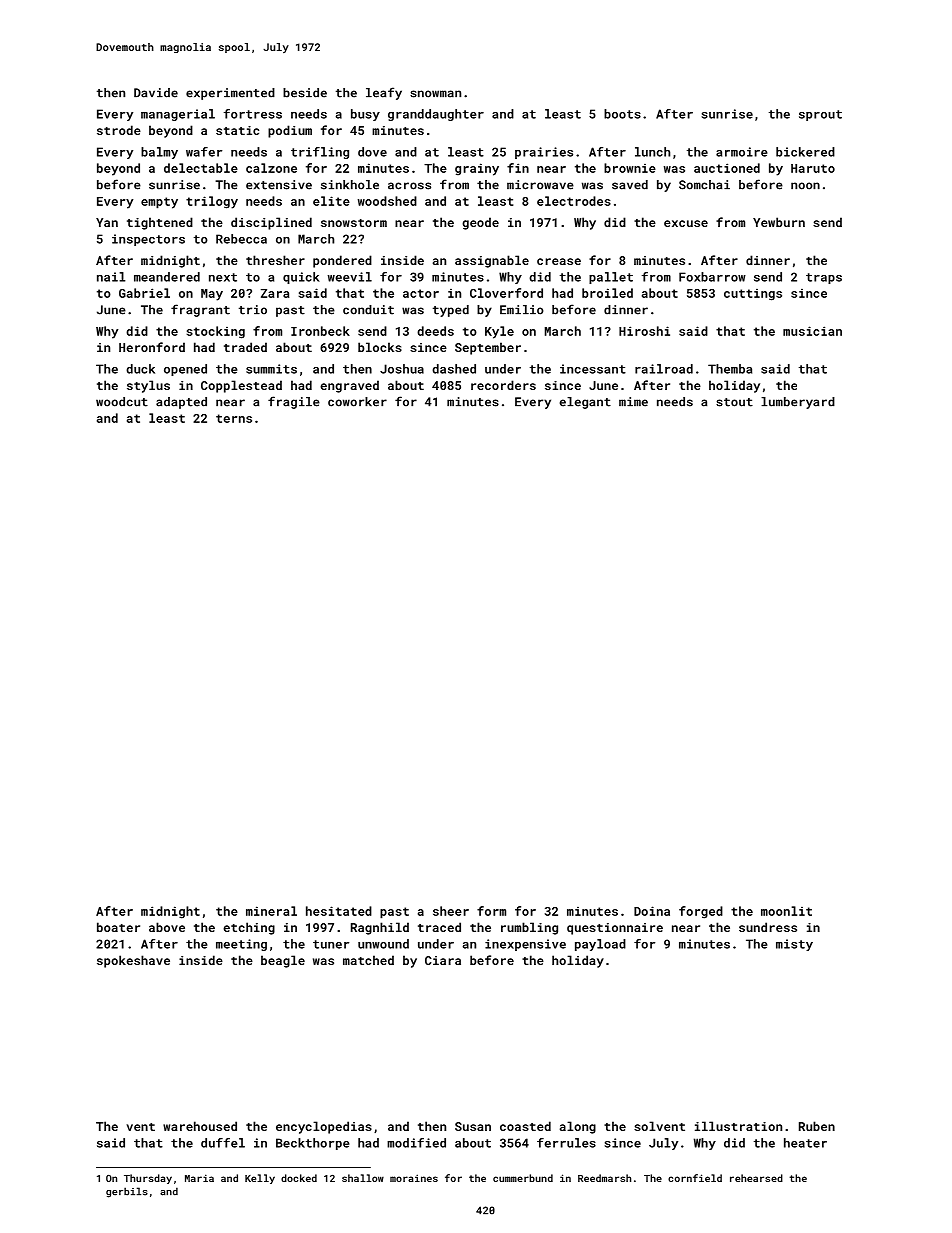 The image size is (952, 1233). I want to click on terns, so click(234, 418).
